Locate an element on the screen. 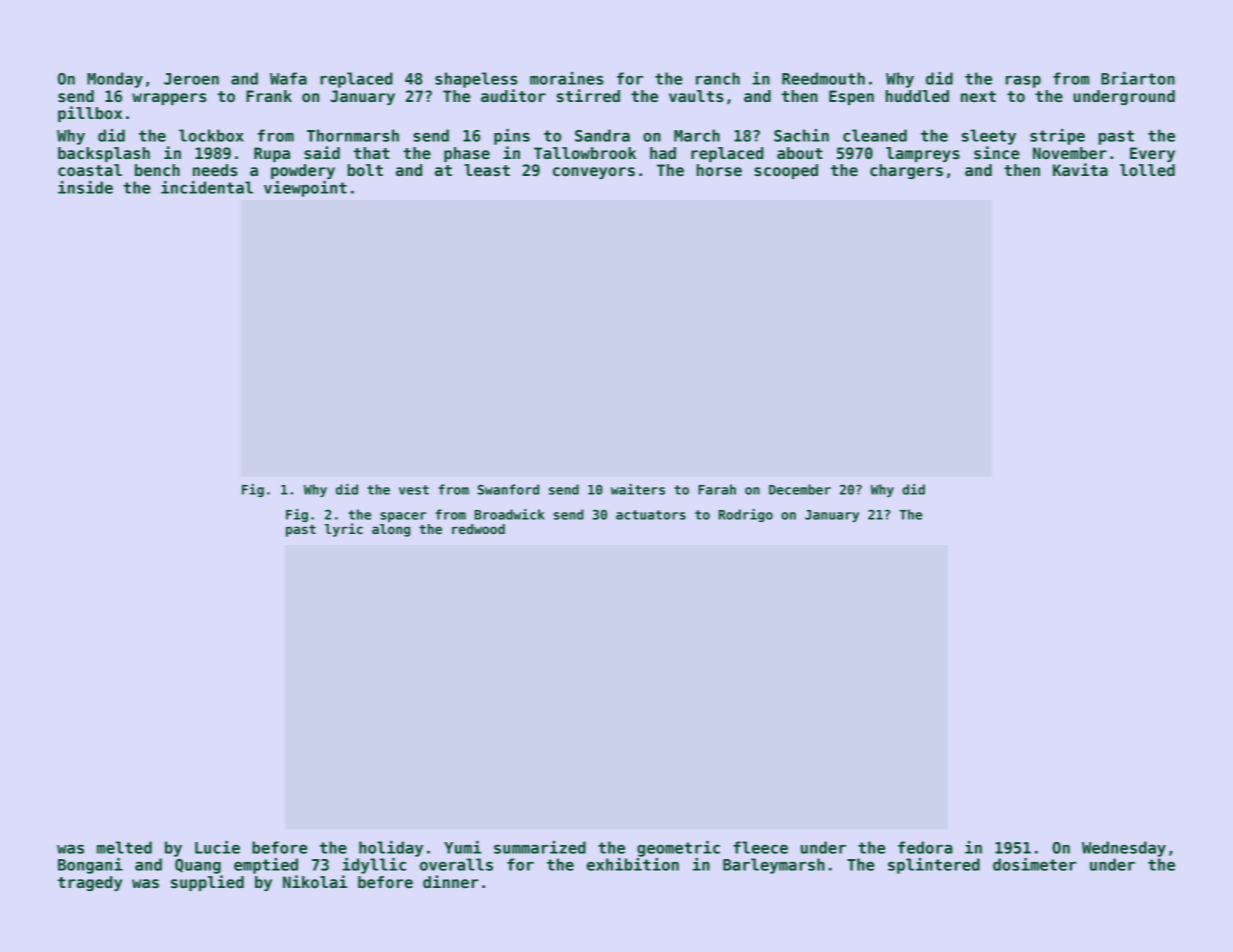 The width and height of the screenshot is (1233, 952). Yumi is located at coordinates (462, 847).
